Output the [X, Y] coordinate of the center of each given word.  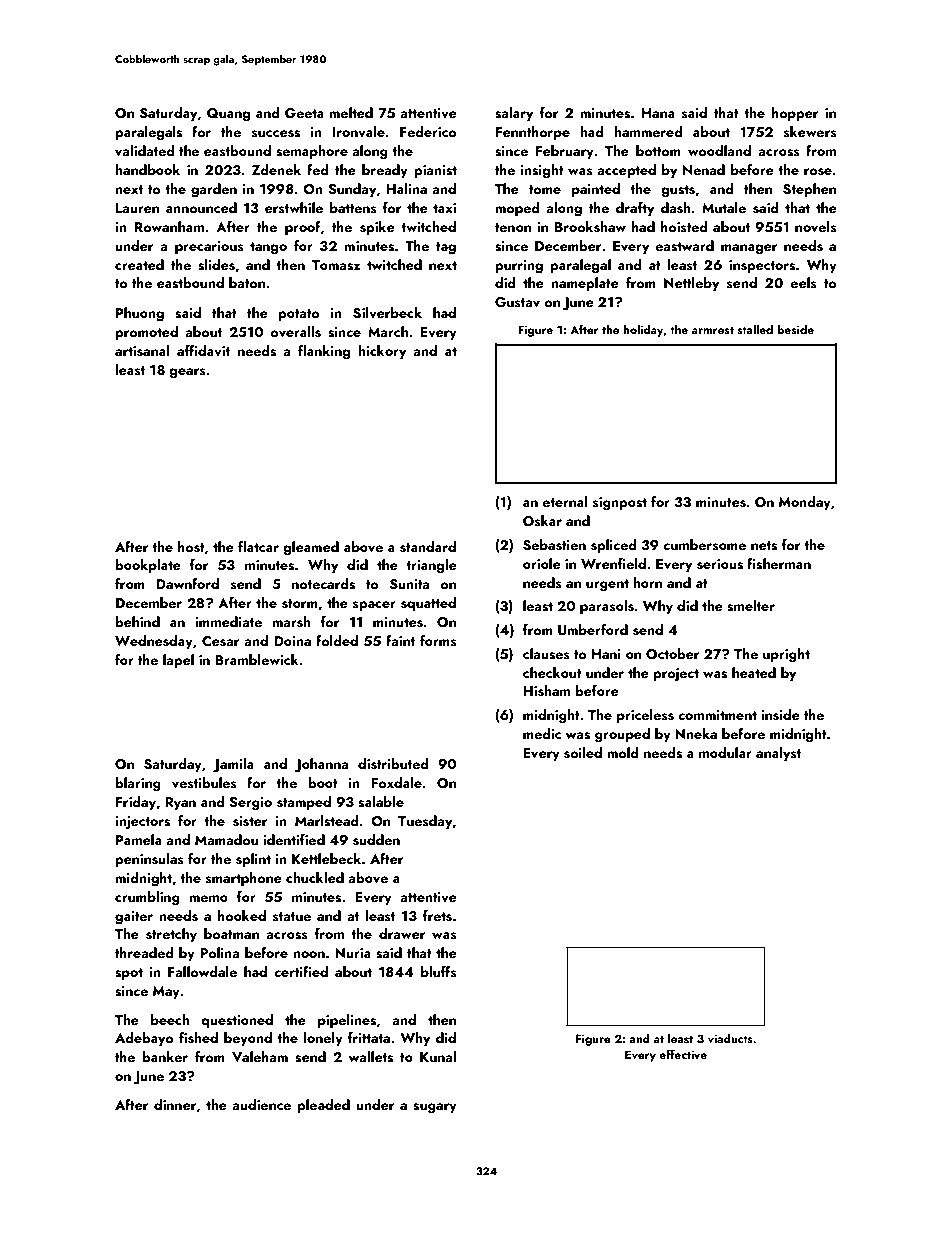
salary [514, 114]
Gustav [517, 302]
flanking [324, 352]
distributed [393, 764]
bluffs [439, 972]
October [672, 654]
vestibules [204, 783]
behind [137, 621]
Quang [228, 115]
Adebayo [144, 1039]
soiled [583, 753]
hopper [795, 114]
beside [795, 329]
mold [623, 752]
